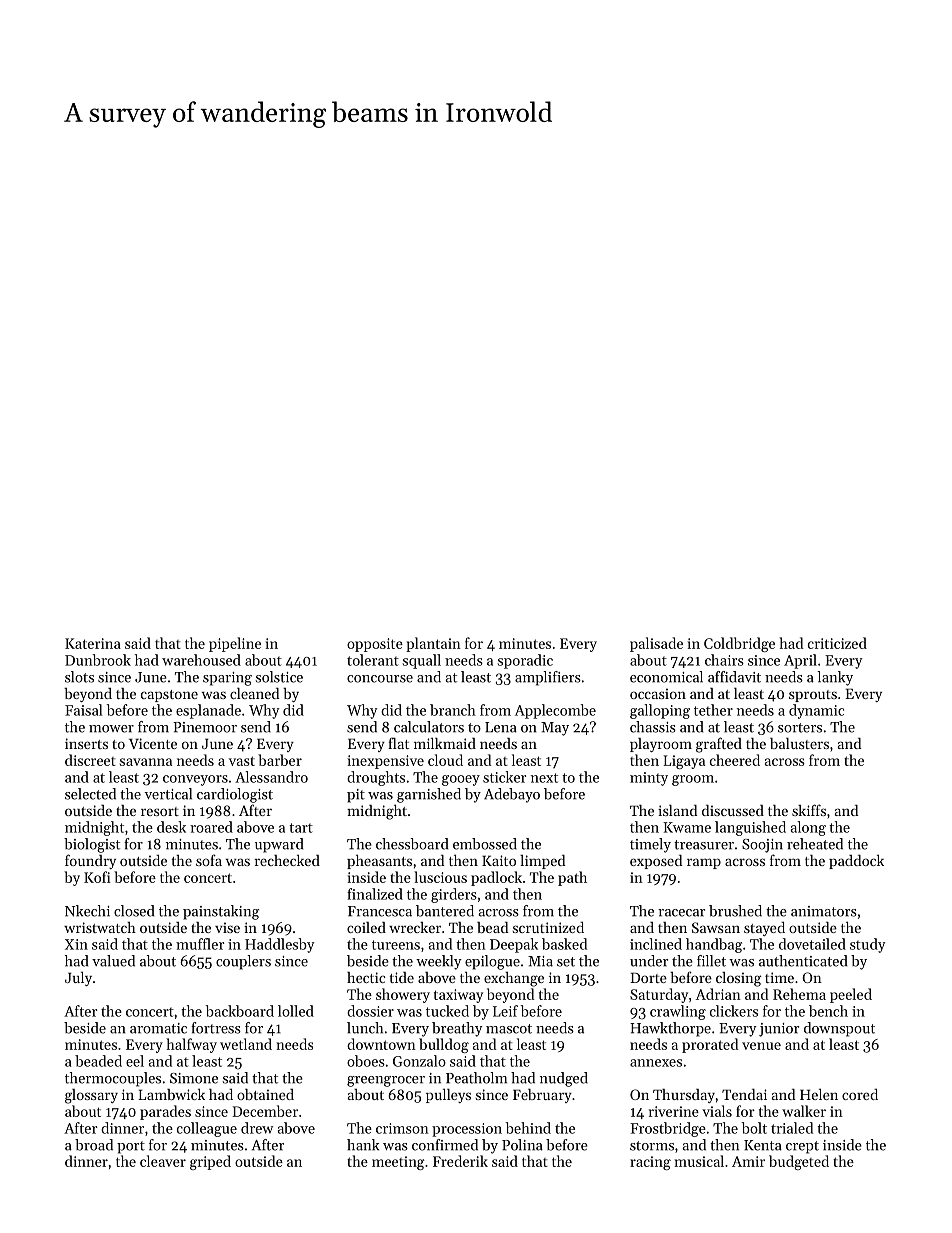 The image size is (952, 1233). What do you see at coordinates (375, 645) in the screenshot?
I see `opposite` at bounding box center [375, 645].
